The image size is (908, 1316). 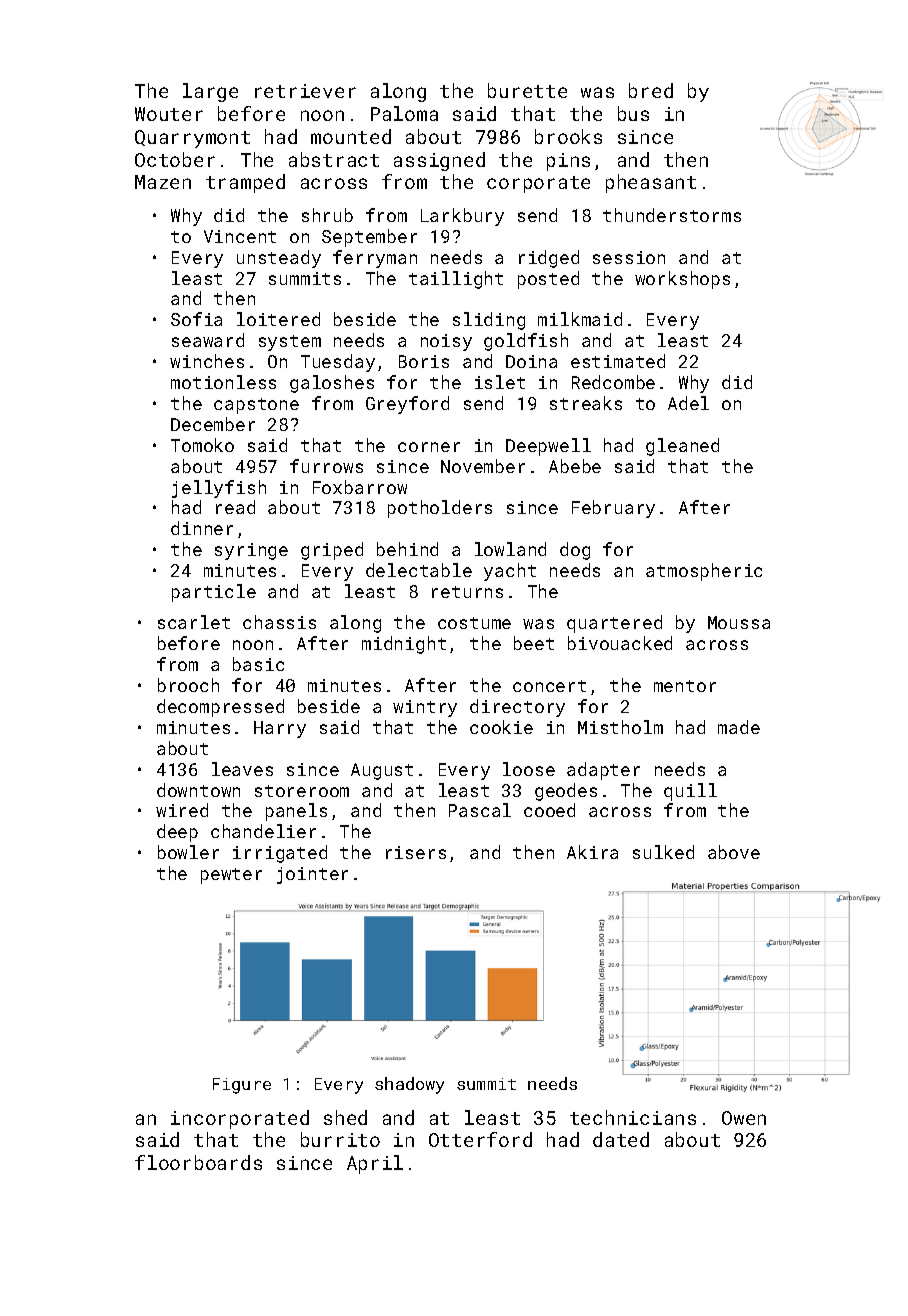 What do you see at coordinates (210, 92) in the screenshot?
I see `large` at bounding box center [210, 92].
